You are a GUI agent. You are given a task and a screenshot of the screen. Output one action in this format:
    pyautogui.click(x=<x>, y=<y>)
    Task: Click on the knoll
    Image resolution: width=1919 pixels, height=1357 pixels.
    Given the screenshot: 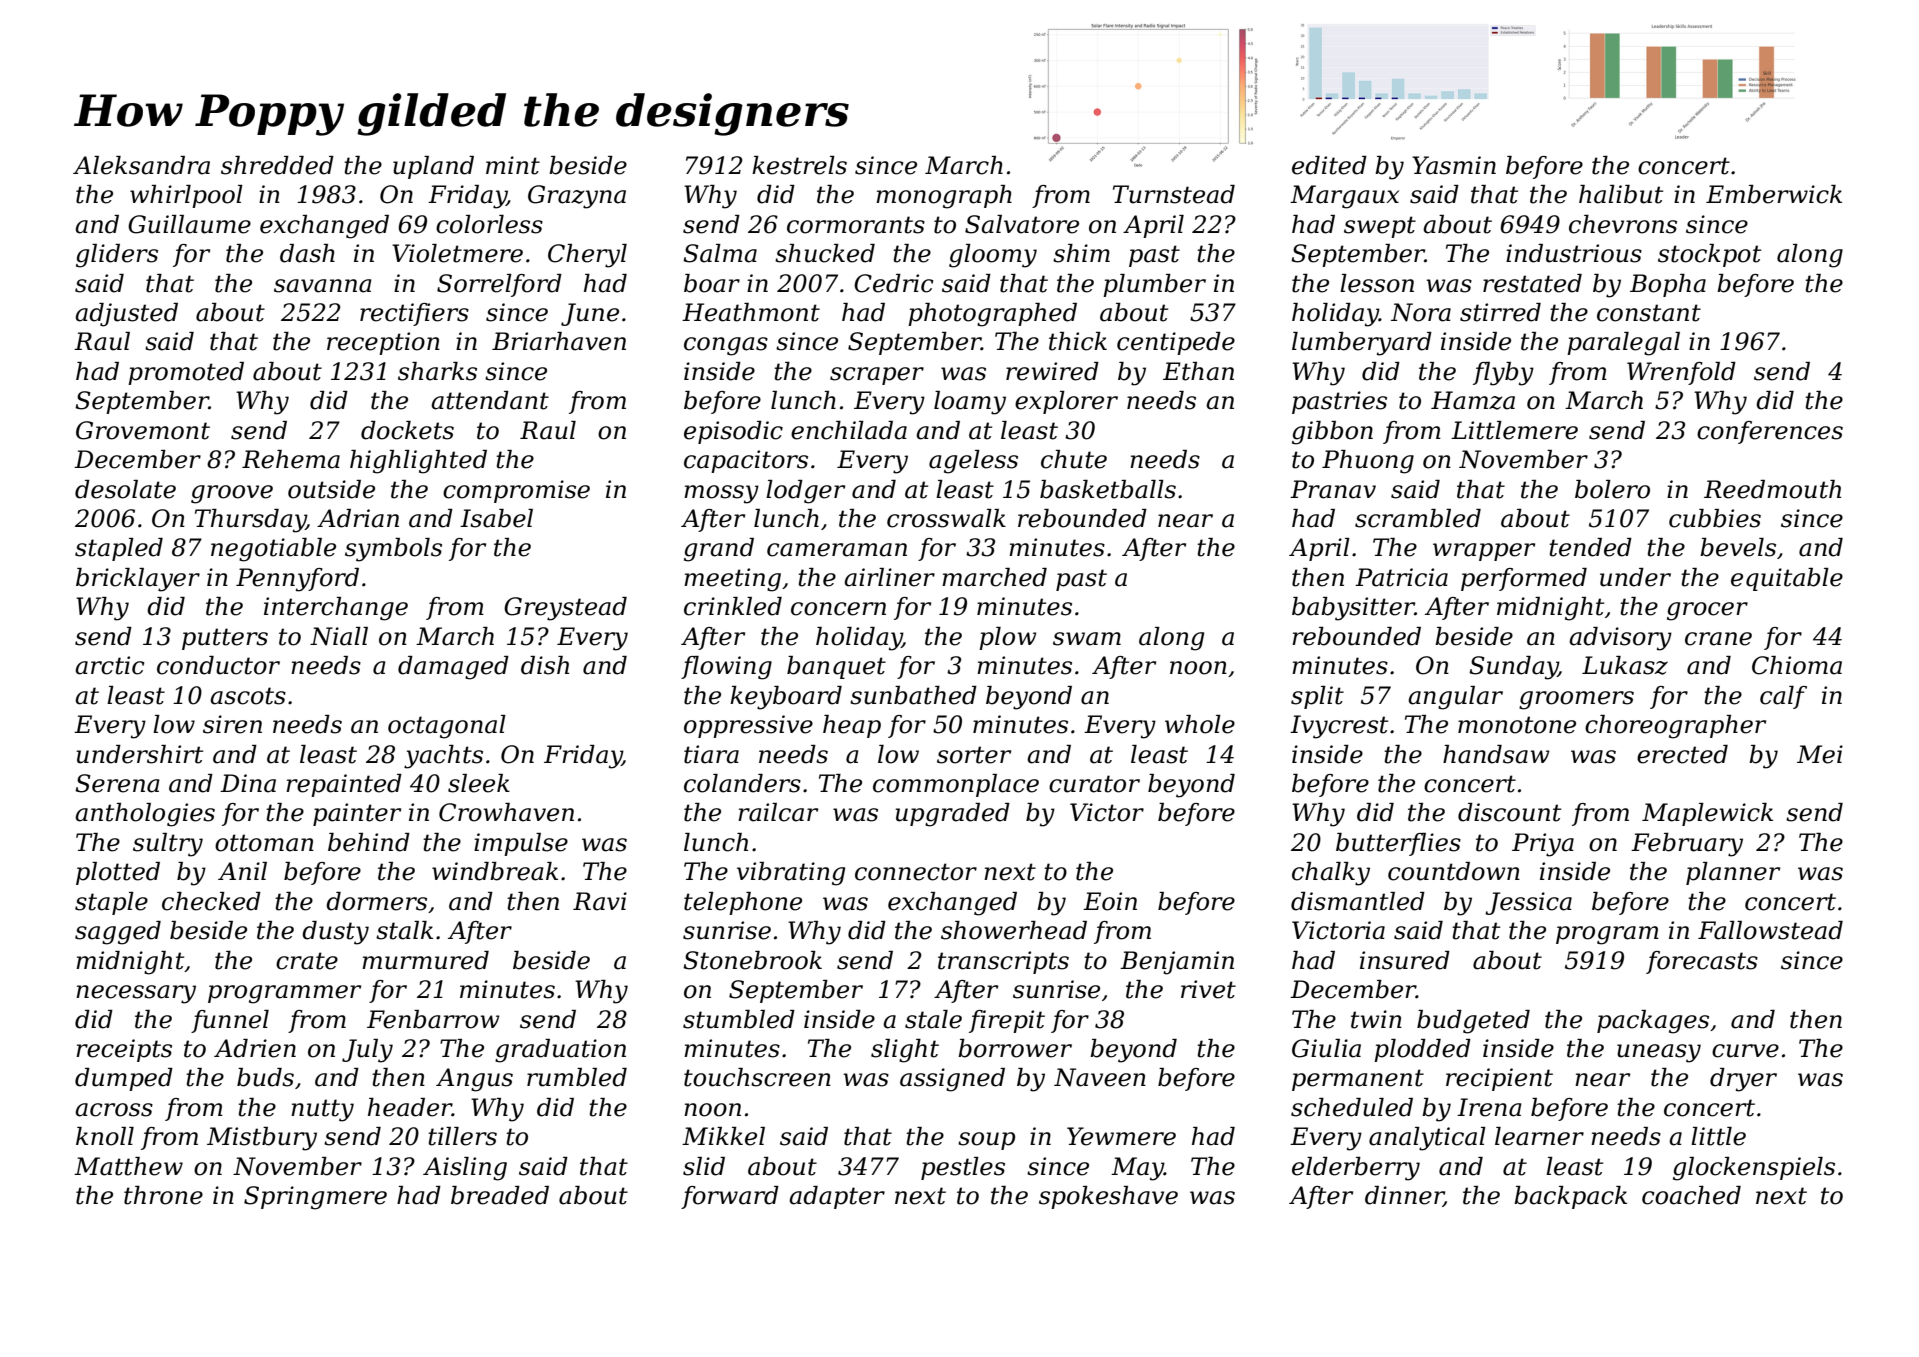 What is the action you would take?
    pyautogui.click(x=105, y=1136)
